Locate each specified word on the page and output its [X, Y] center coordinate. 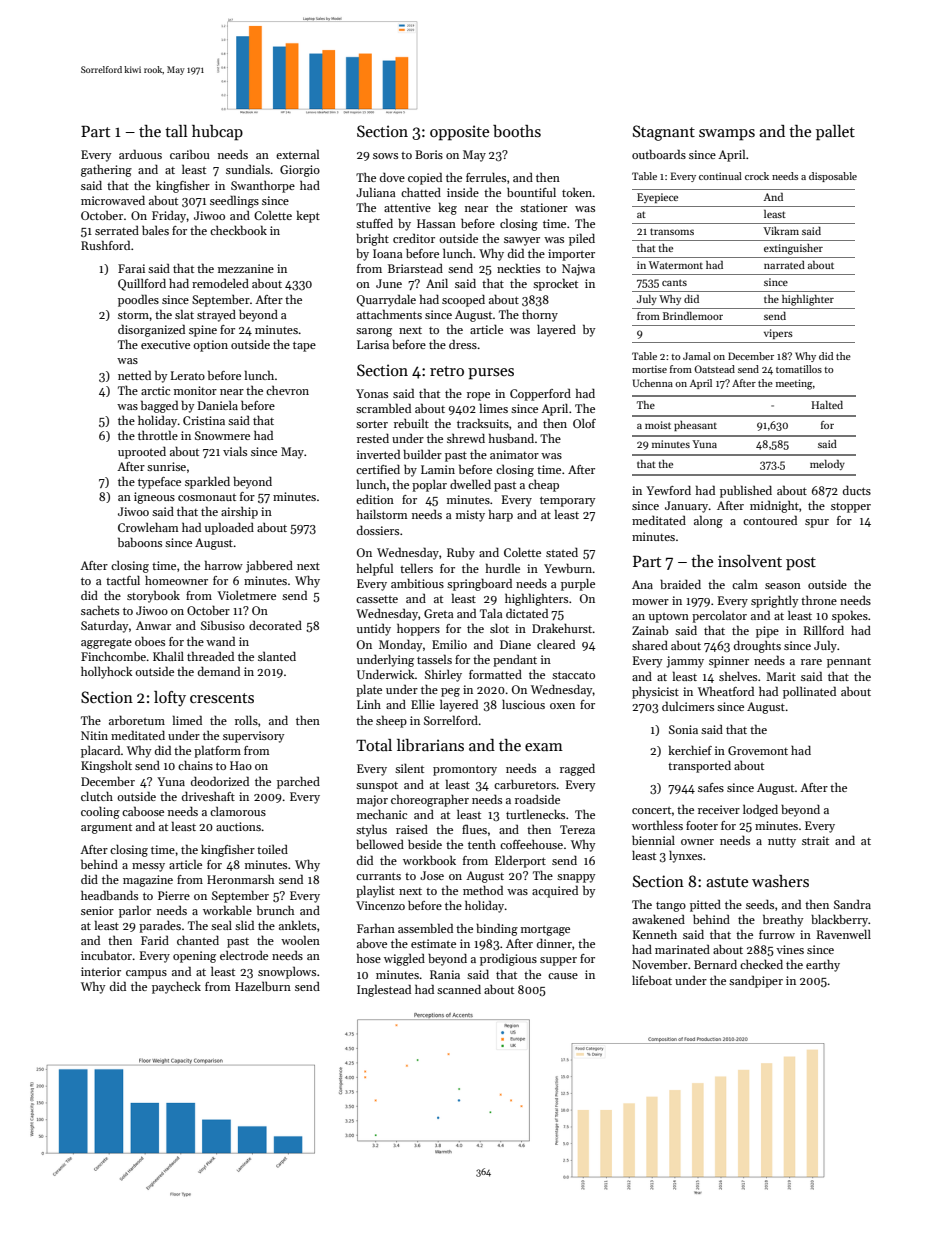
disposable [833, 177]
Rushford [105, 245]
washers [780, 881]
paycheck [176, 987]
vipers [778, 334]
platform [217, 751]
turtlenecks [535, 814]
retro [447, 371]
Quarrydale [386, 300]
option [210, 346]
